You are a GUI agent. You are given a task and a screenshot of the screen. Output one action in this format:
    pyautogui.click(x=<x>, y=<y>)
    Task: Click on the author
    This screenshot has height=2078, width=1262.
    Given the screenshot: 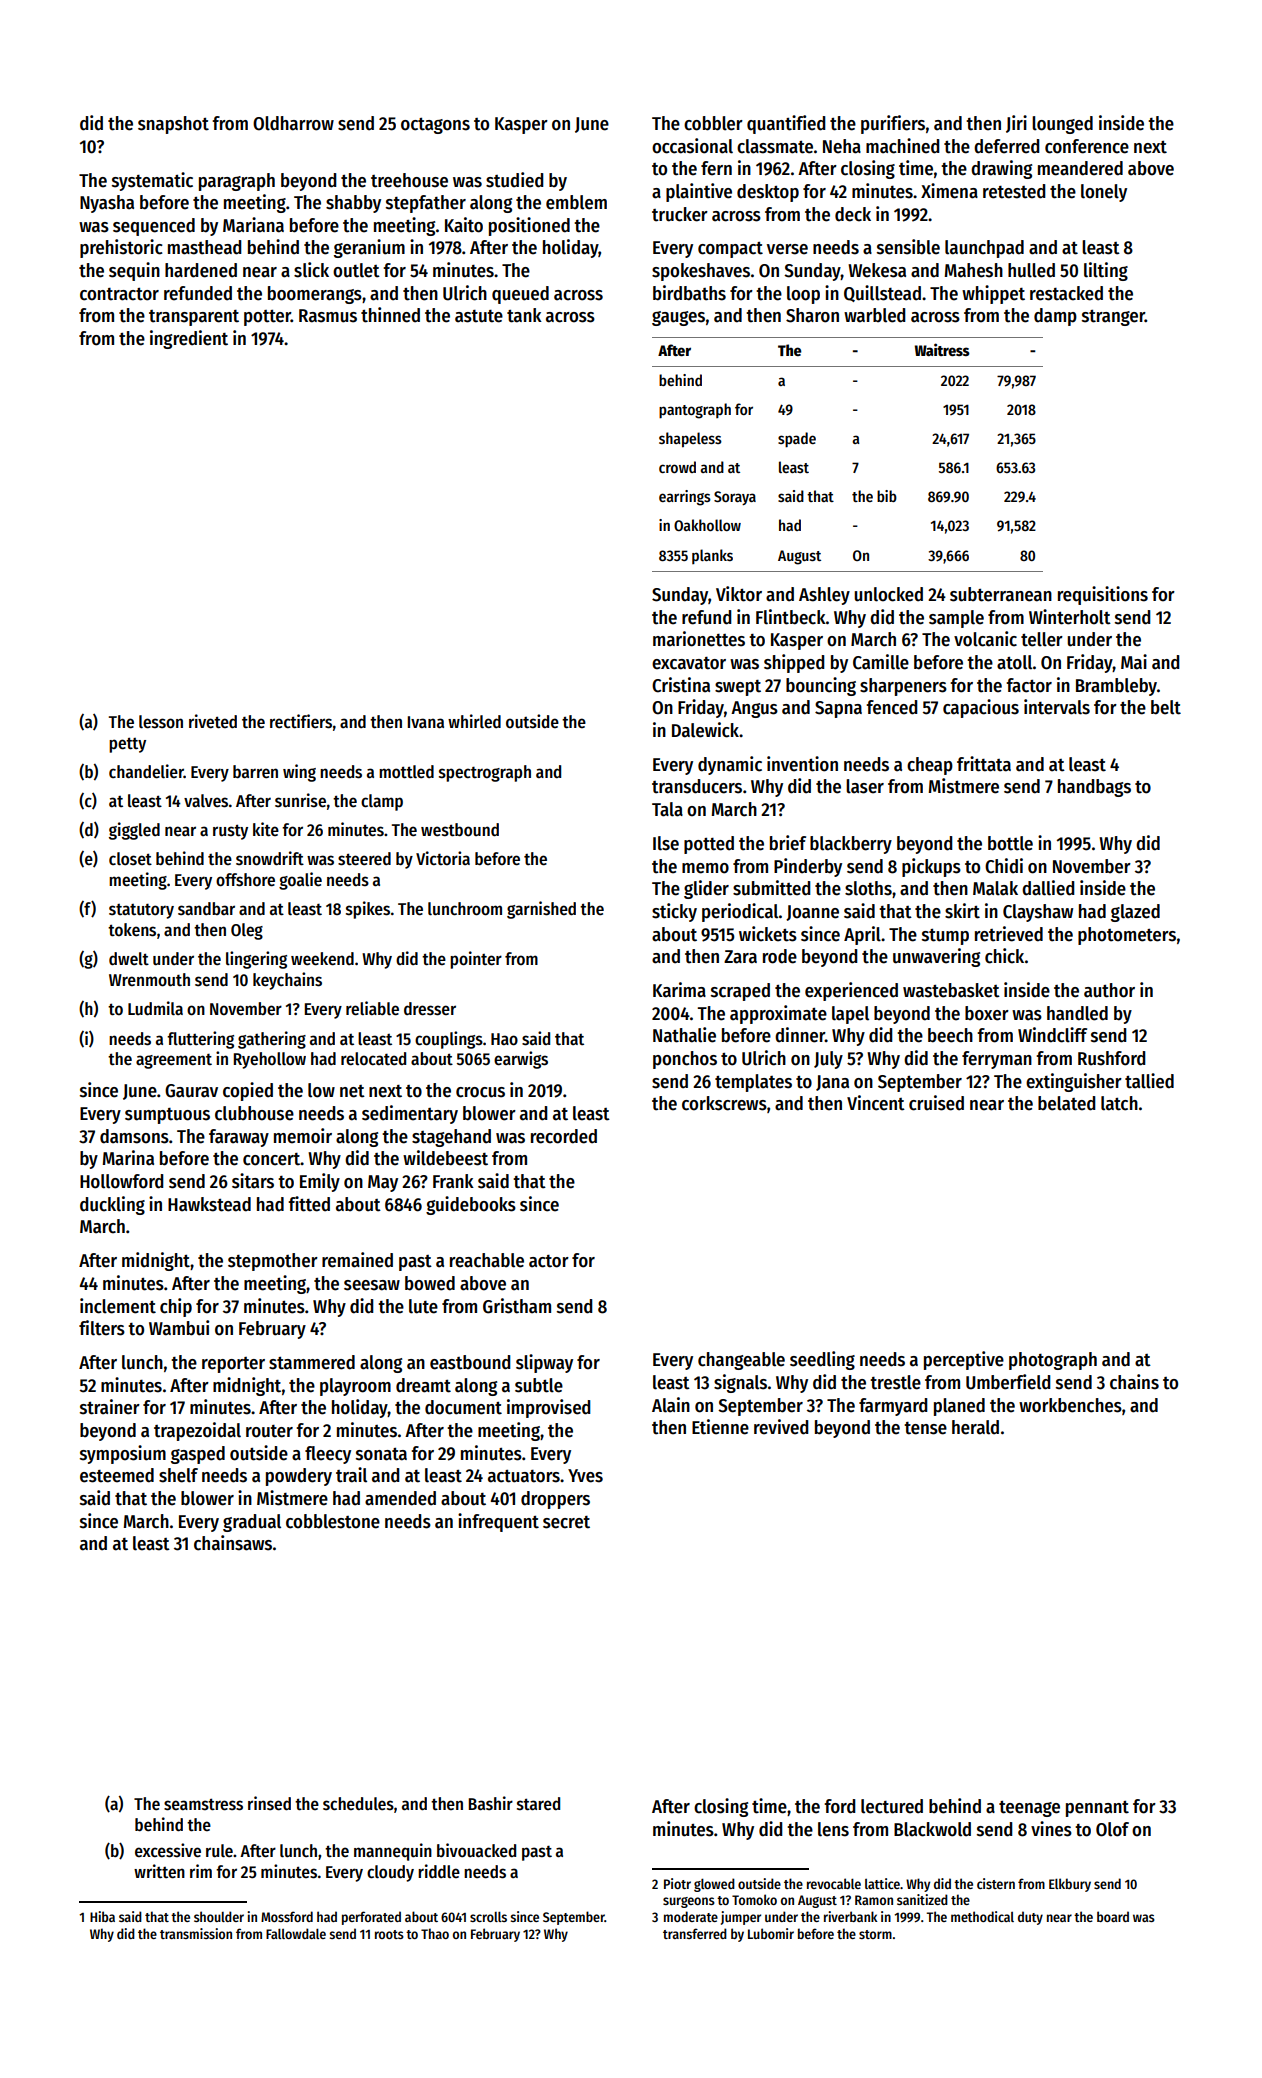 What is the action you would take?
    pyautogui.click(x=1109, y=990)
